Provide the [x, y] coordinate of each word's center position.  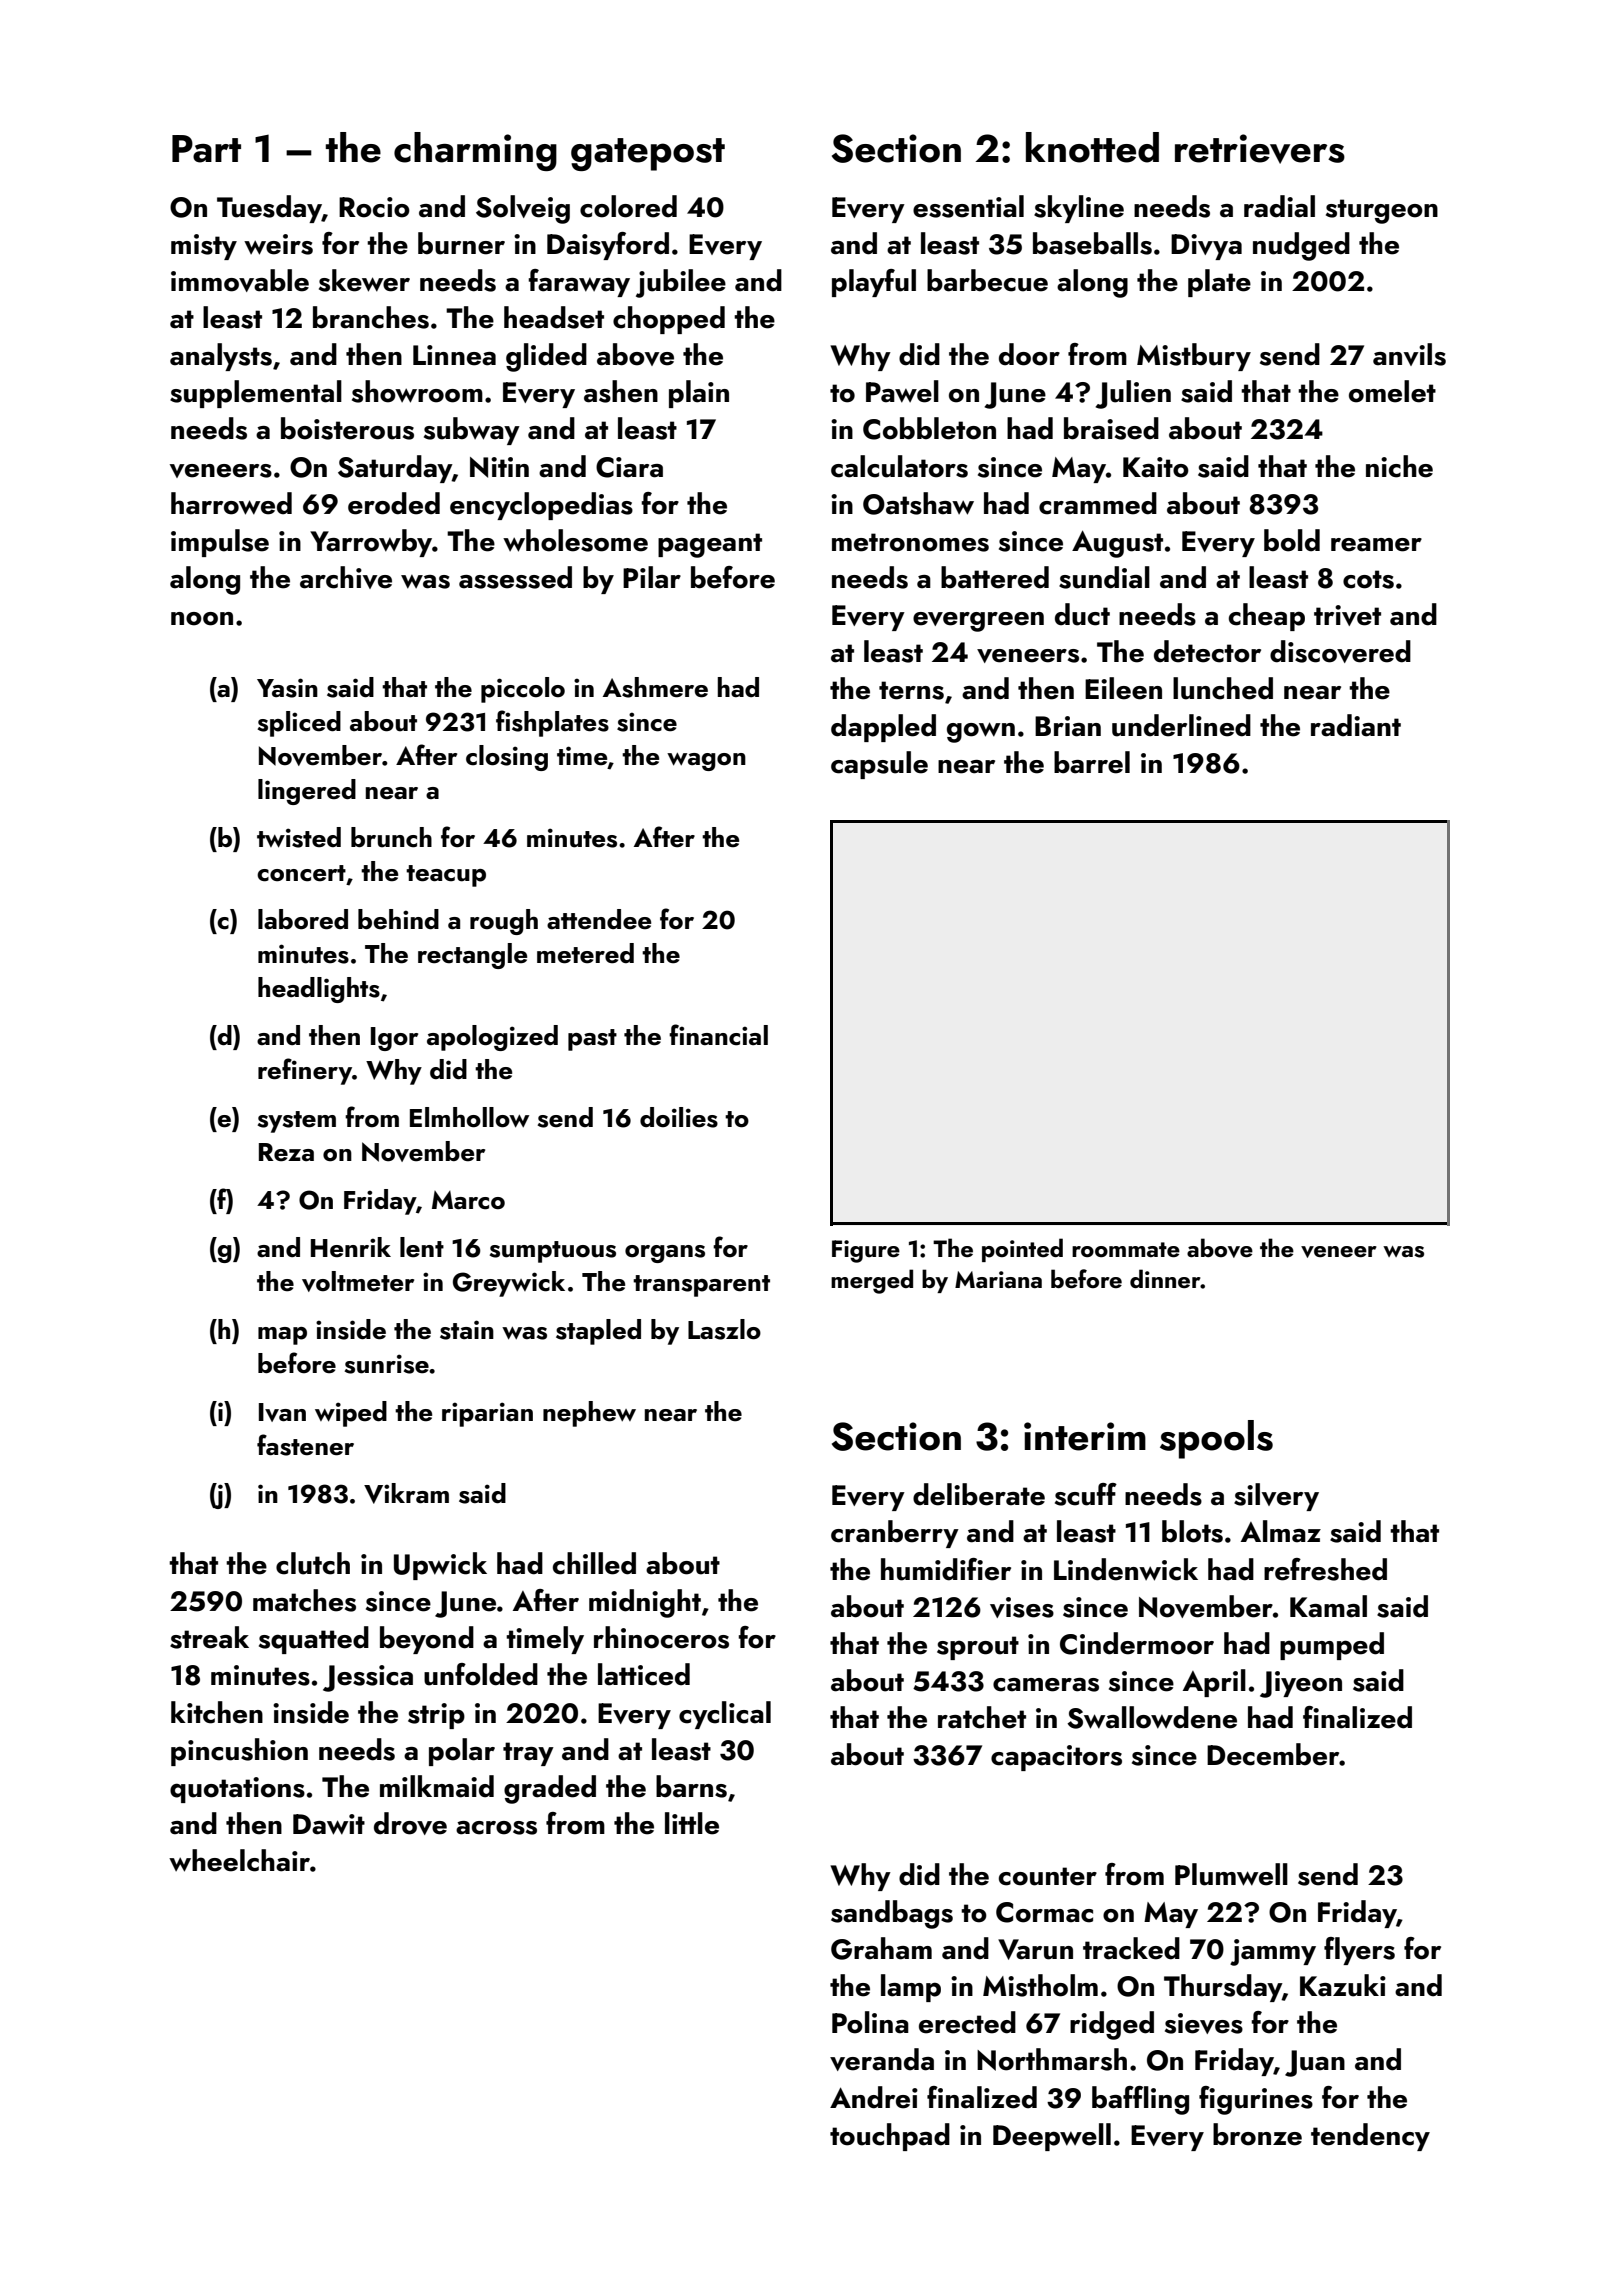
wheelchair [239, 1860]
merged [872, 1281]
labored [303, 919]
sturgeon [1382, 211]
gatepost [648, 154]
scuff [1086, 1494]
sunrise [387, 1364]
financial [718, 1035]
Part [206, 149]
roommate [1126, 1249]
